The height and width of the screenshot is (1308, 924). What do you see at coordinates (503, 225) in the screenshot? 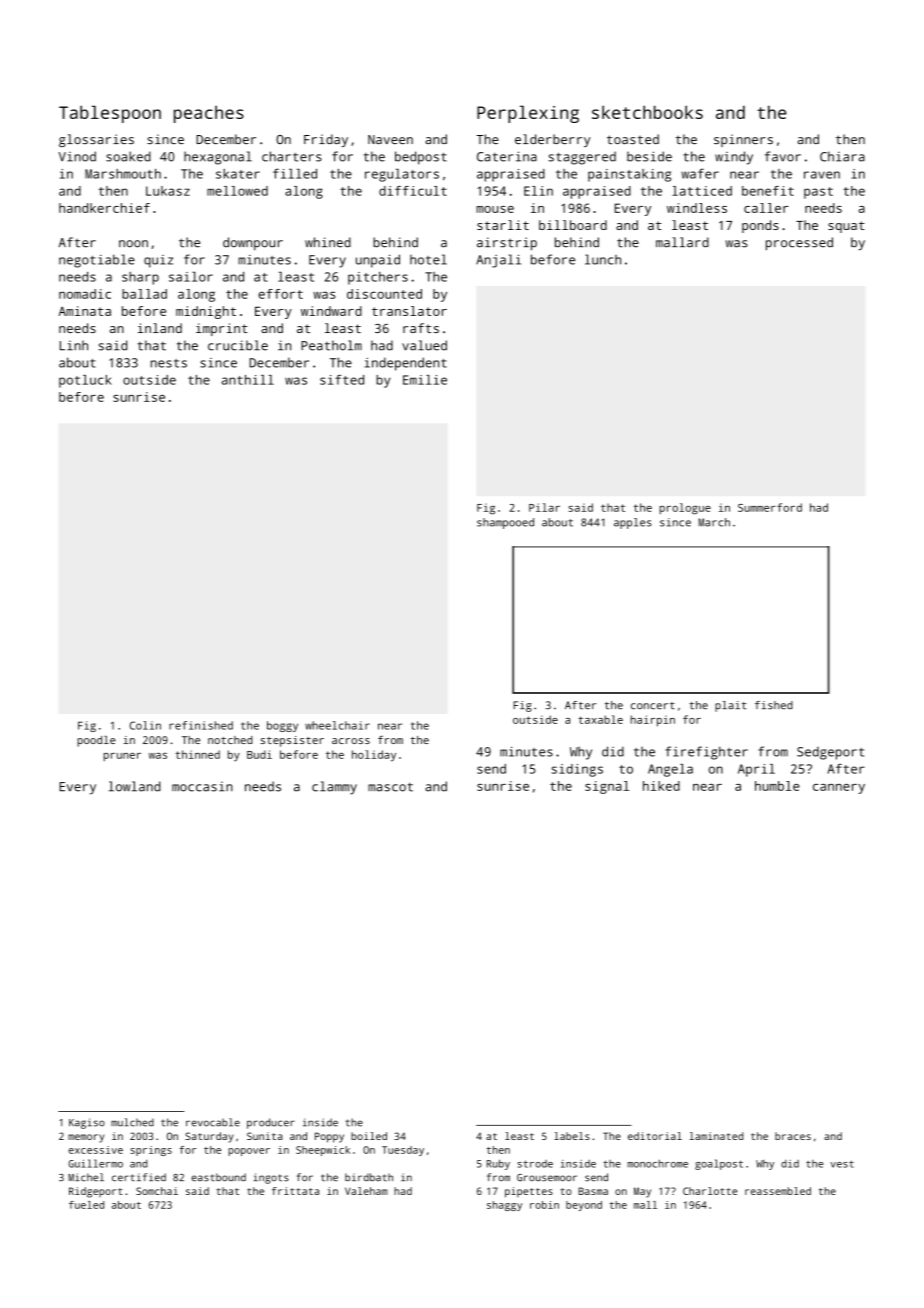
I see `starlit` at bounding box center [503, 225].
